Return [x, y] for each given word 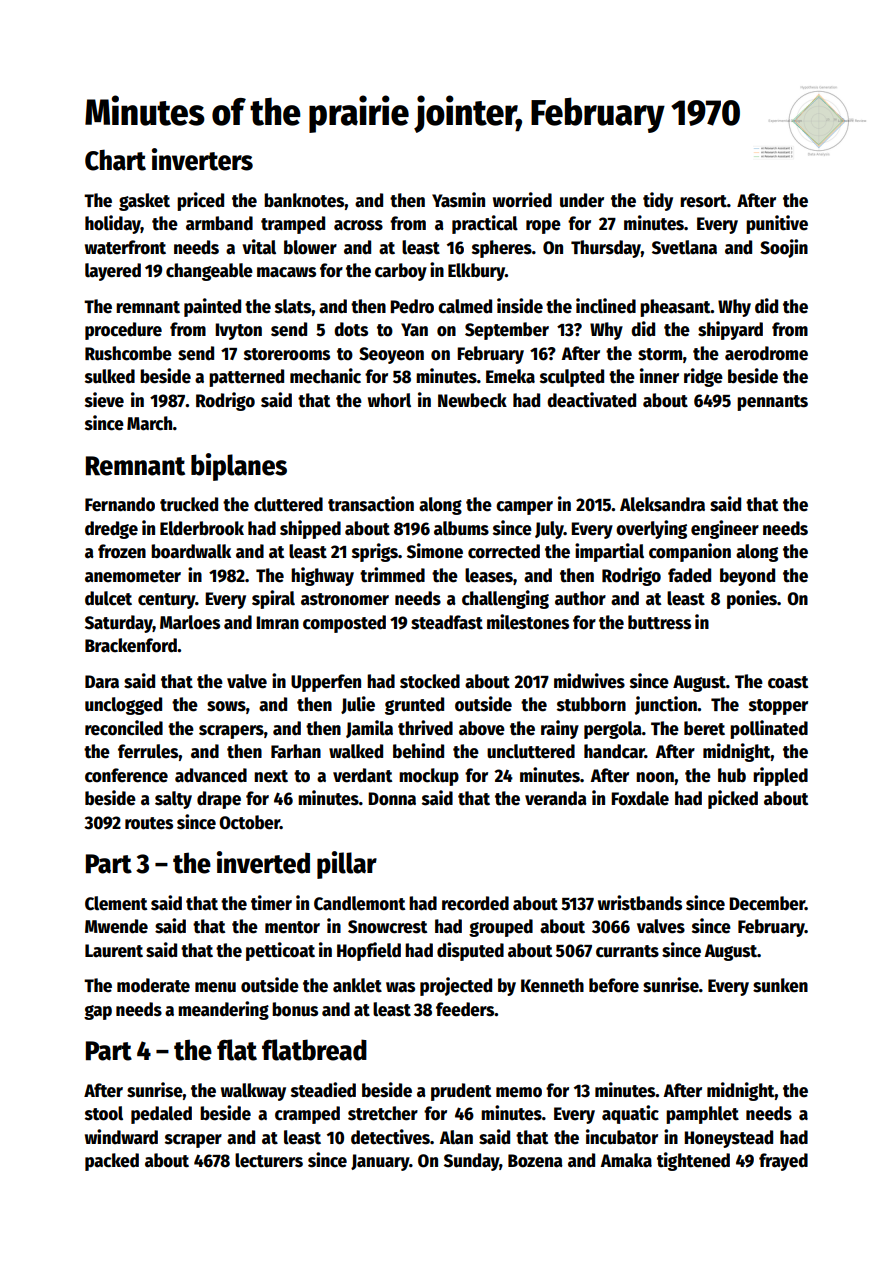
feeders [465, 1009]
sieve [104, 400]
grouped [501, 928]
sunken [780, 985]
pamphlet [702, 1115]
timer [271, 903]
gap [98, 1012]
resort [703, 201]
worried [522, 200]
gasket [144, 202]
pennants [772, 403]
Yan [414, 330]
